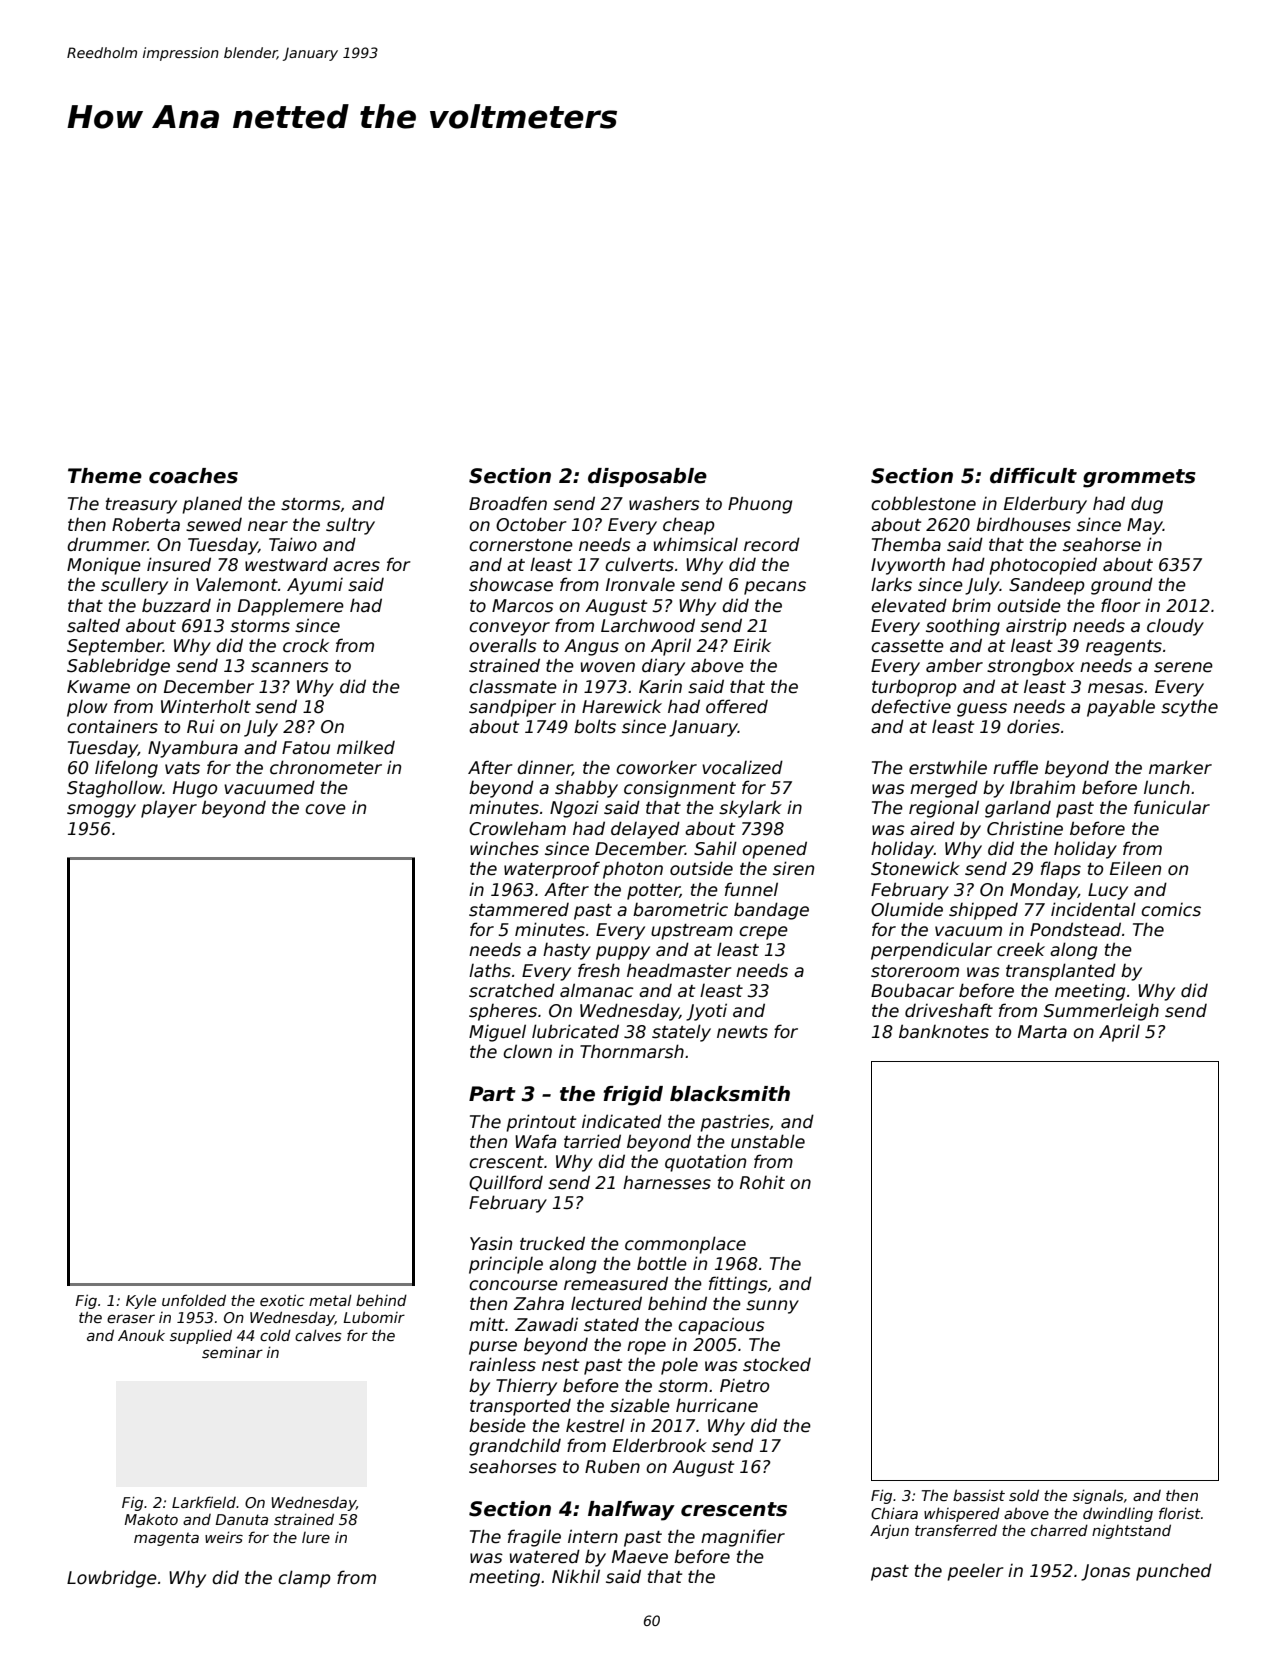 The image size is (1286, 1664). What do you see at coordinates (194, 1300) in the screenshot?
I see `unfolded` at bounding box center [194, 1300].
